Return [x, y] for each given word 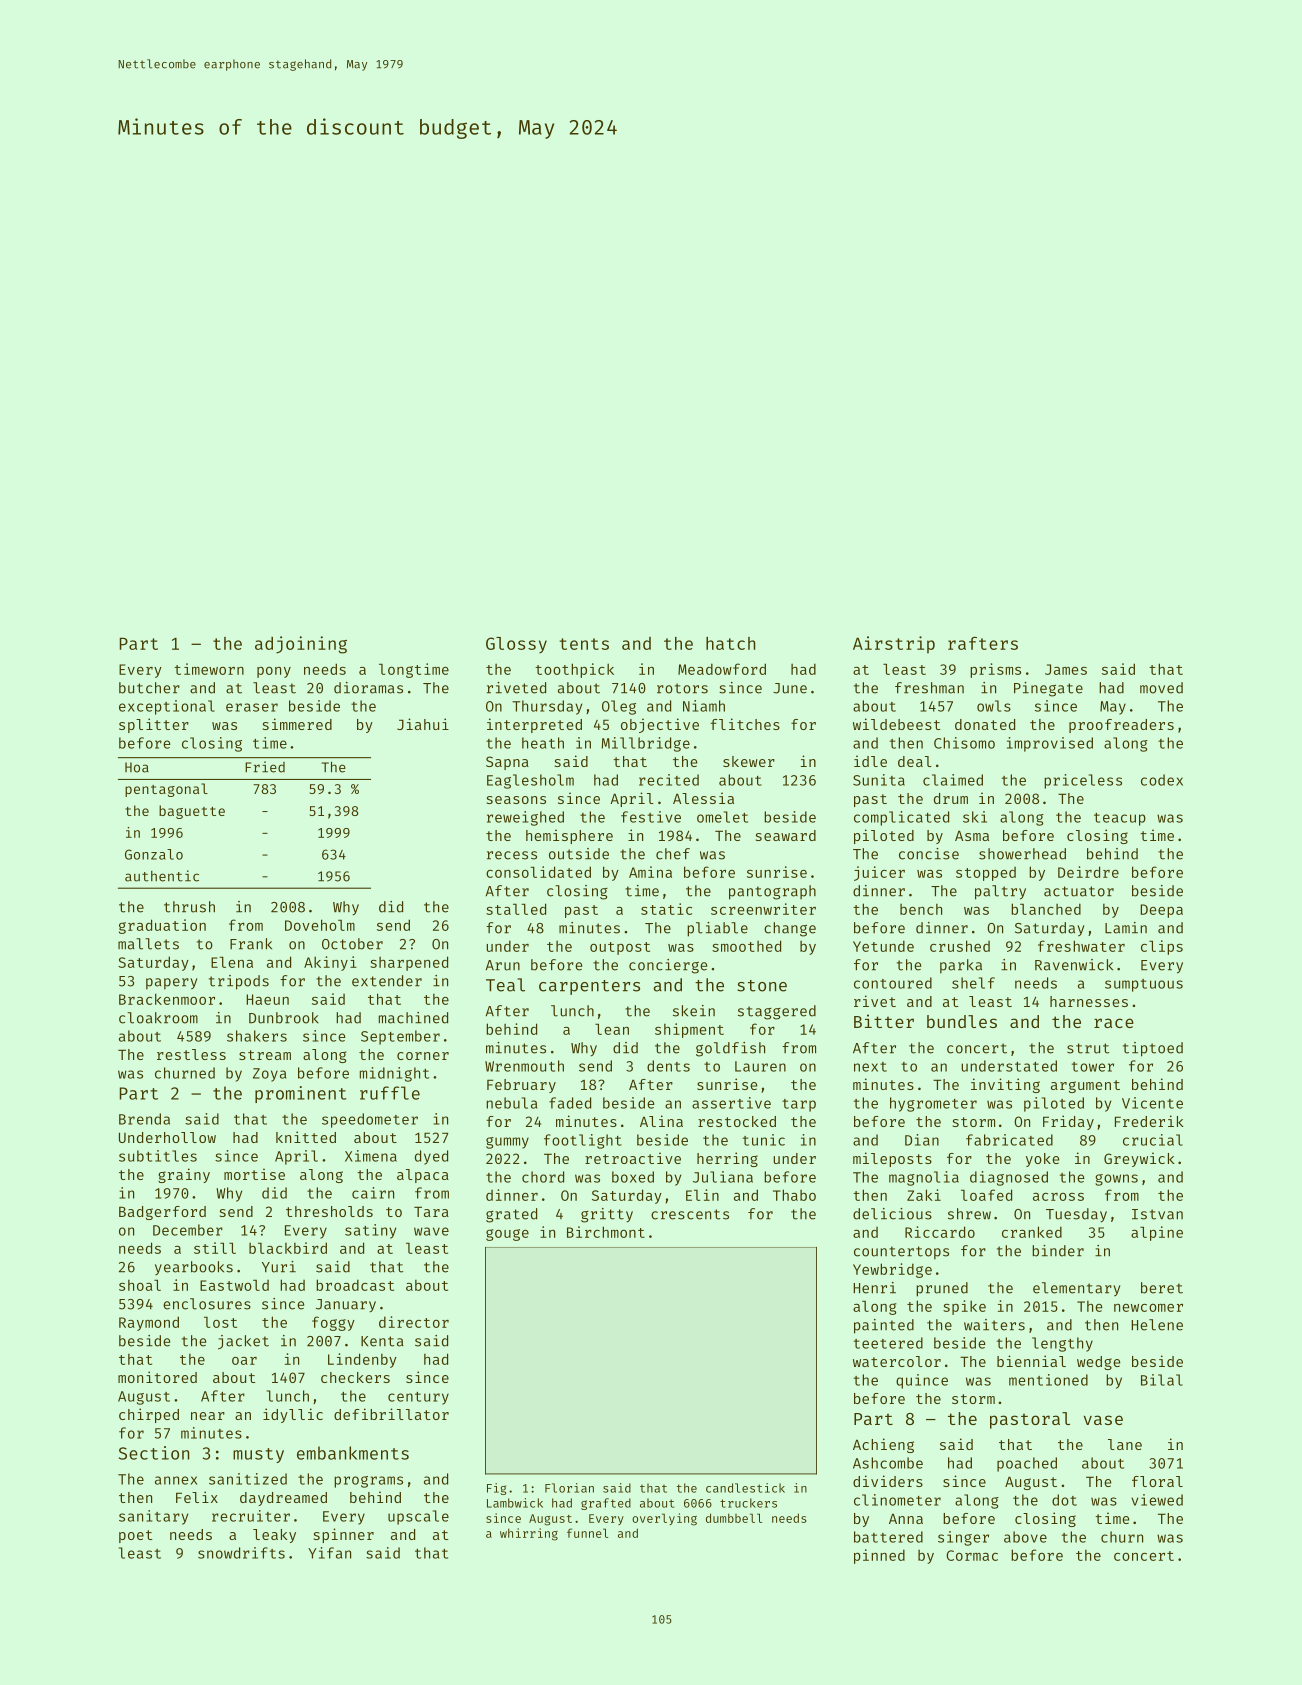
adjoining [301, 645]
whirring [529, 1534]
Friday [1068, 1122]
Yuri [279, 1267]
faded [570, 1103]
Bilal [1162, 1380]
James [1066, 669]
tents [584, 644]
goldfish [730, 1049]
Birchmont [606, 1232]
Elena [232, 962]
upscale [418, 1517]
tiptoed [1153, 1049]
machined [413, 1018]
